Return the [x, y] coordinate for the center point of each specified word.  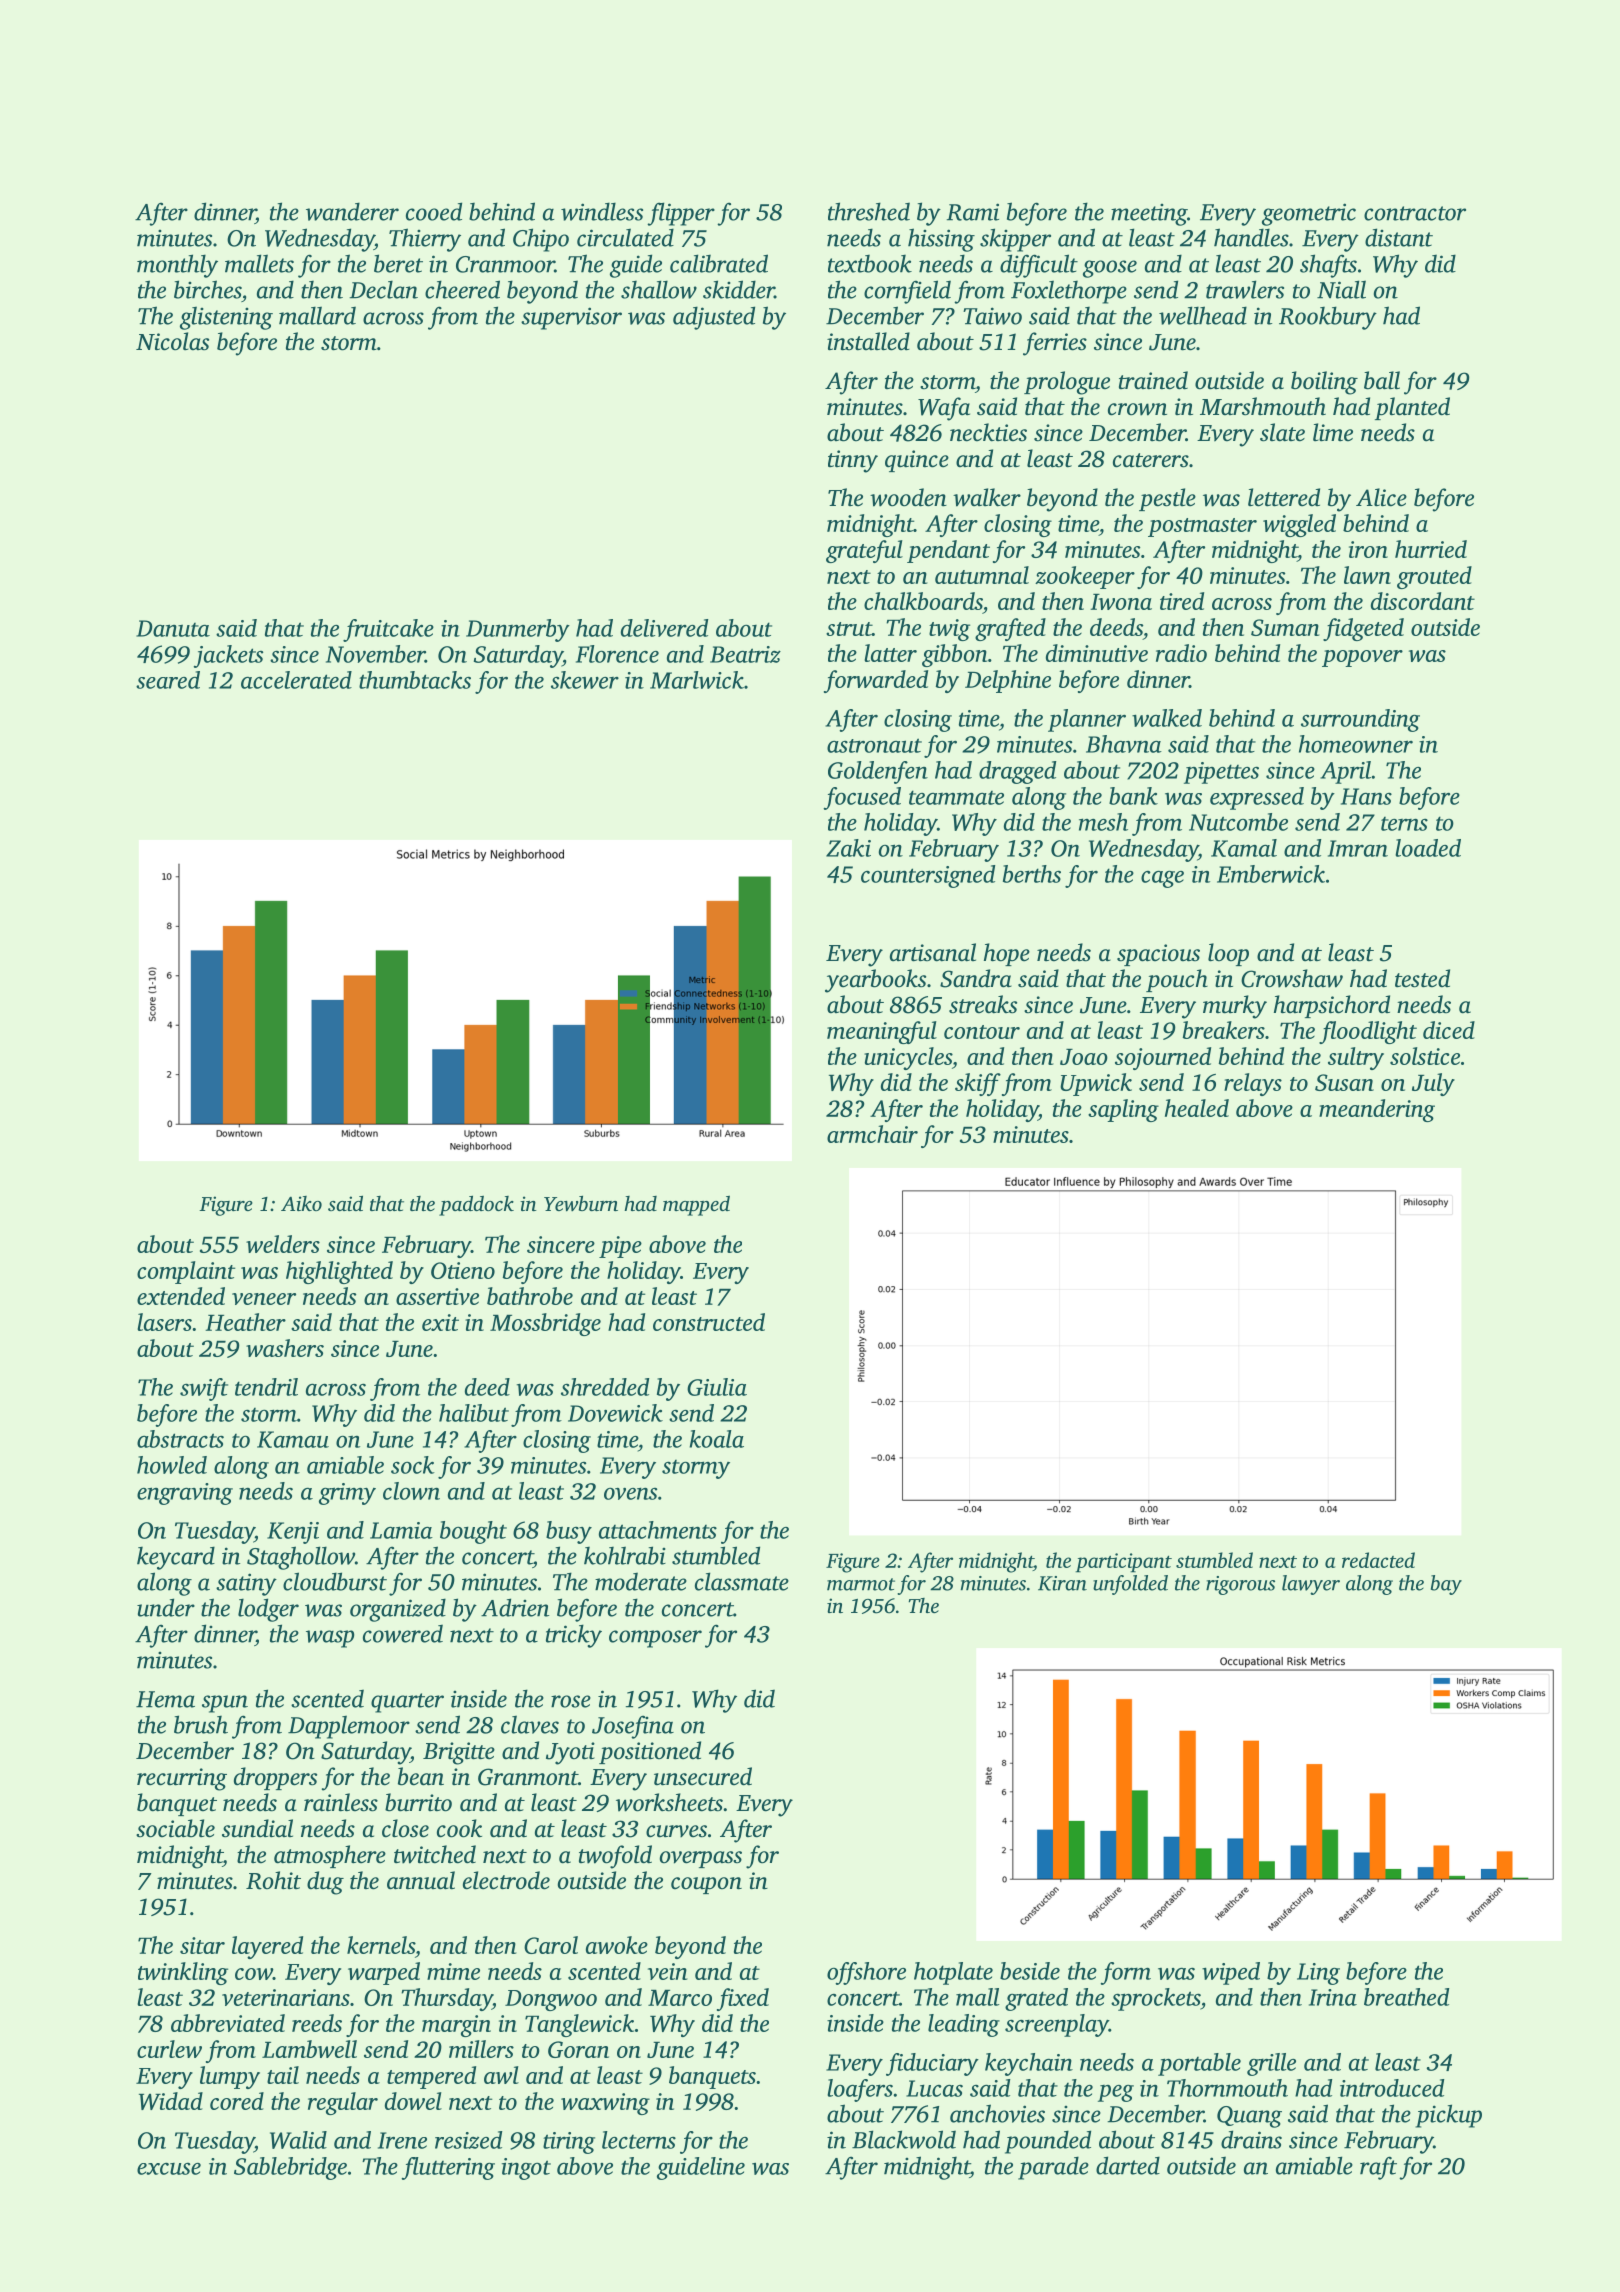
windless [602, 211]
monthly [177, 266]
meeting [1149, 215]
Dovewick [615, 1413]
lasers [164, 1322]
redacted [1378, 1560]
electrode [506, 1880]
